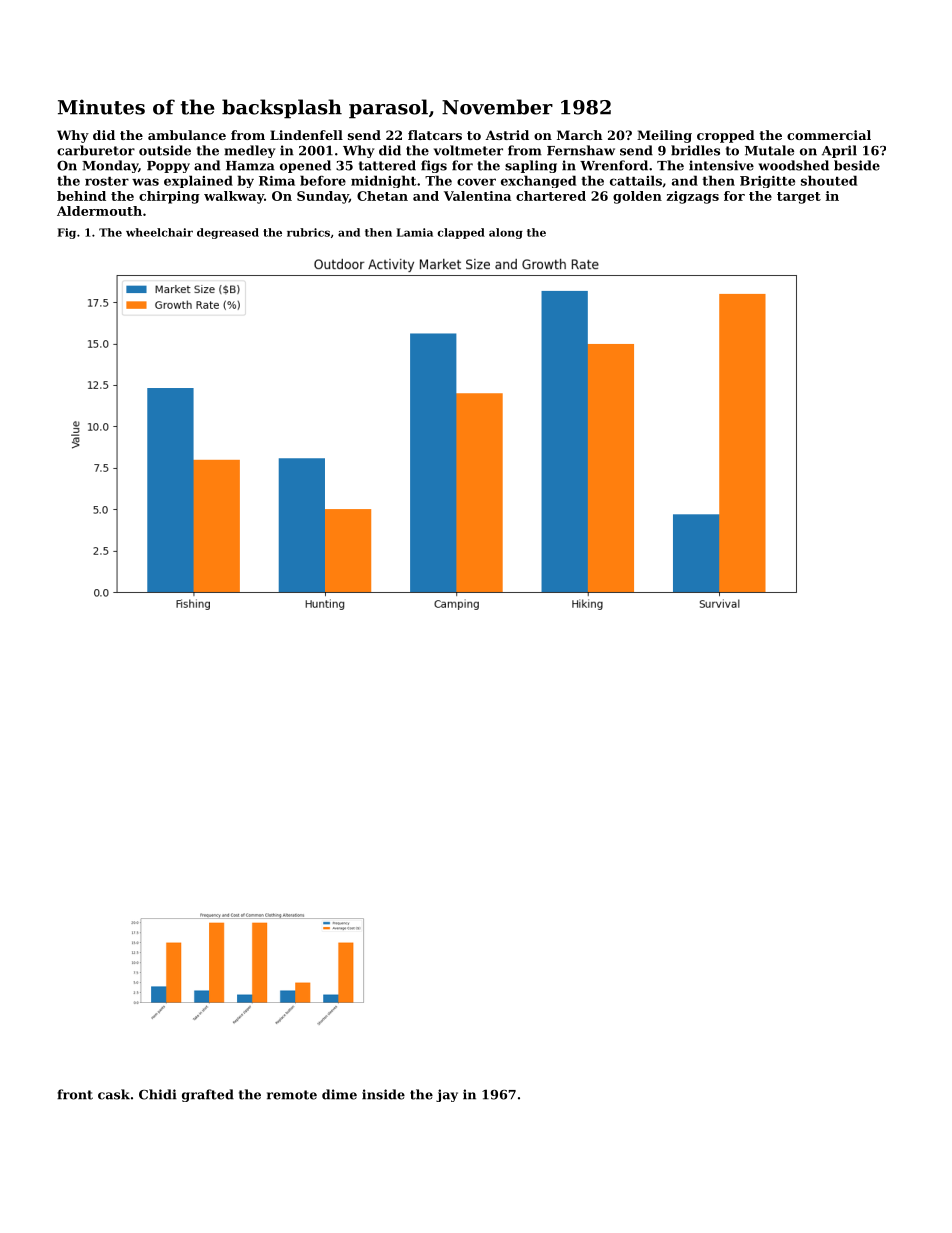 Image resolution: width=952 pixels, height=1233 pixels. Describe the element at coordinates (415, 232) in the document. I see `Lamia` at that location.
